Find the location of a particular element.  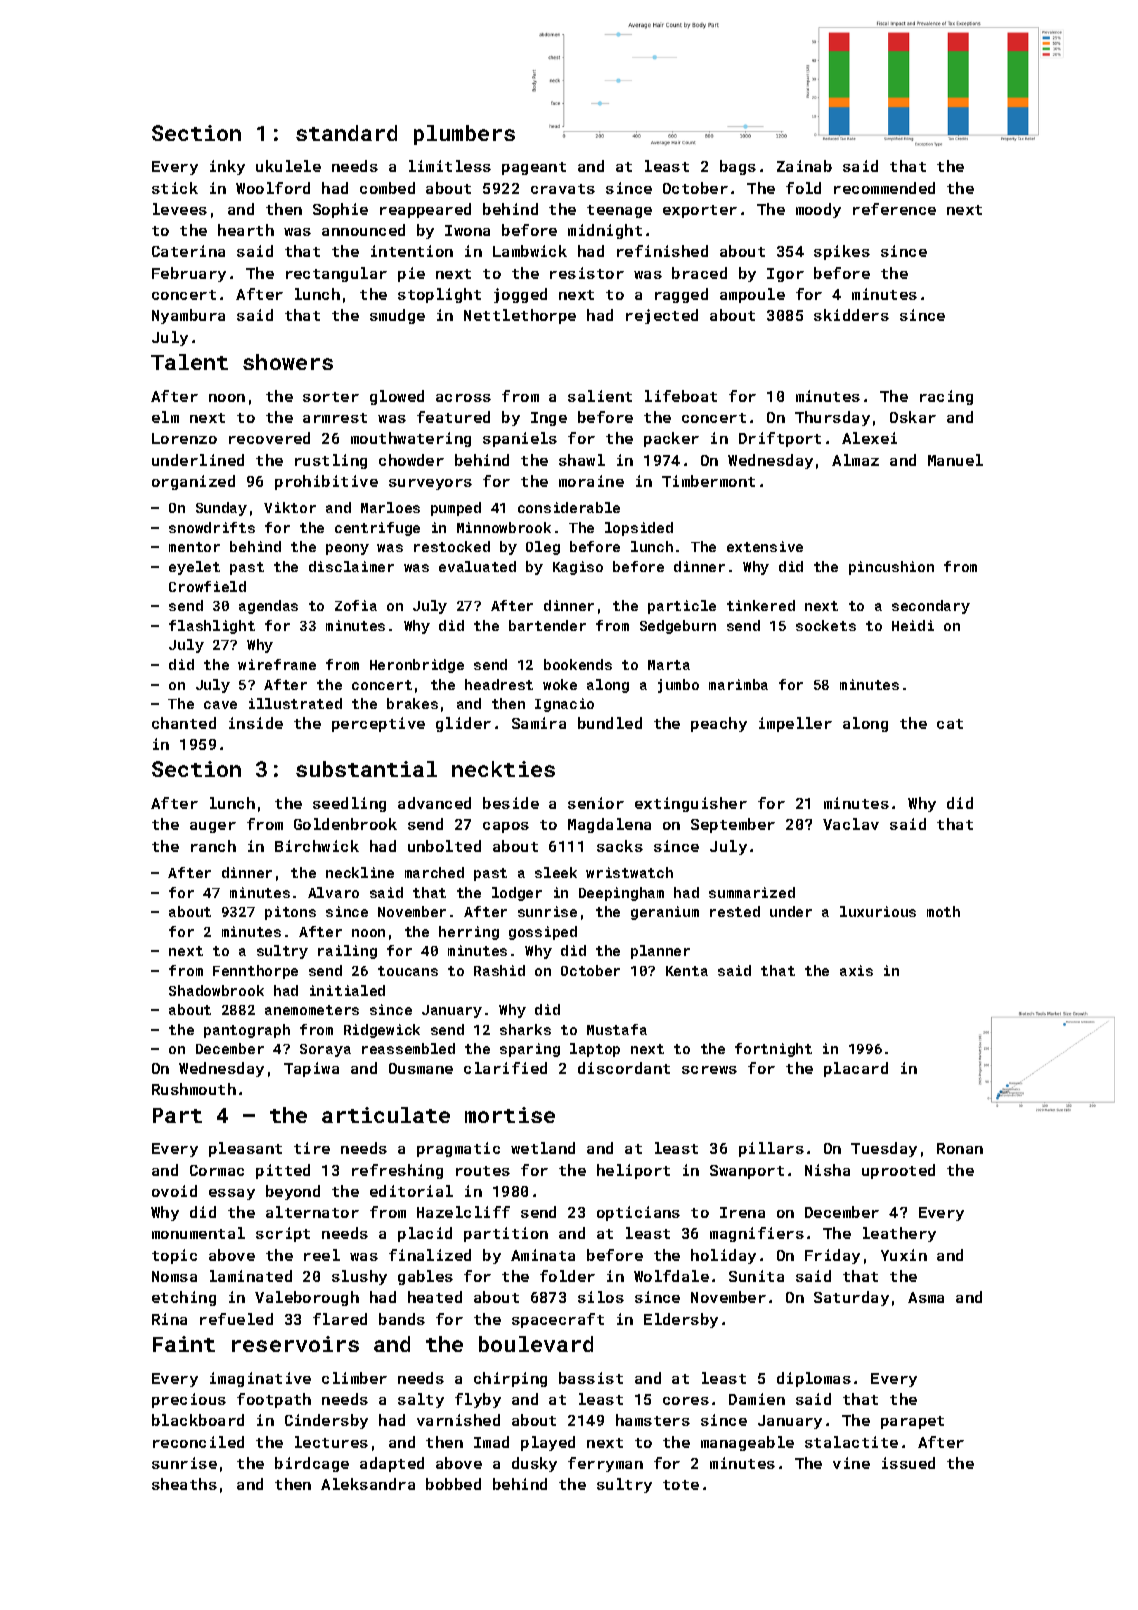

issued is located at coordinates (908, 1463).
